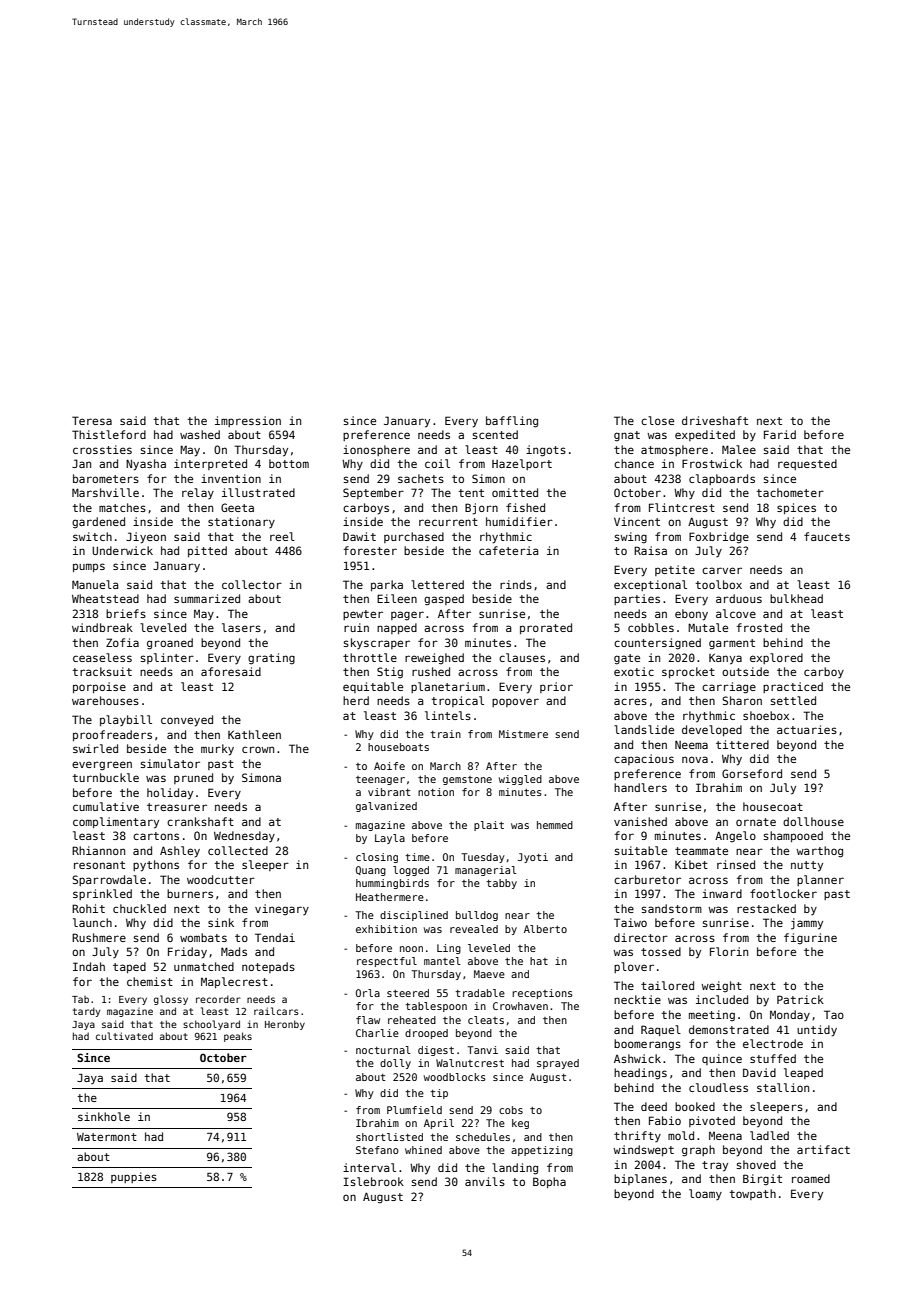 This screenshot has width=924, height=1308. I want to click on Bopha, so click(549, 1182).
